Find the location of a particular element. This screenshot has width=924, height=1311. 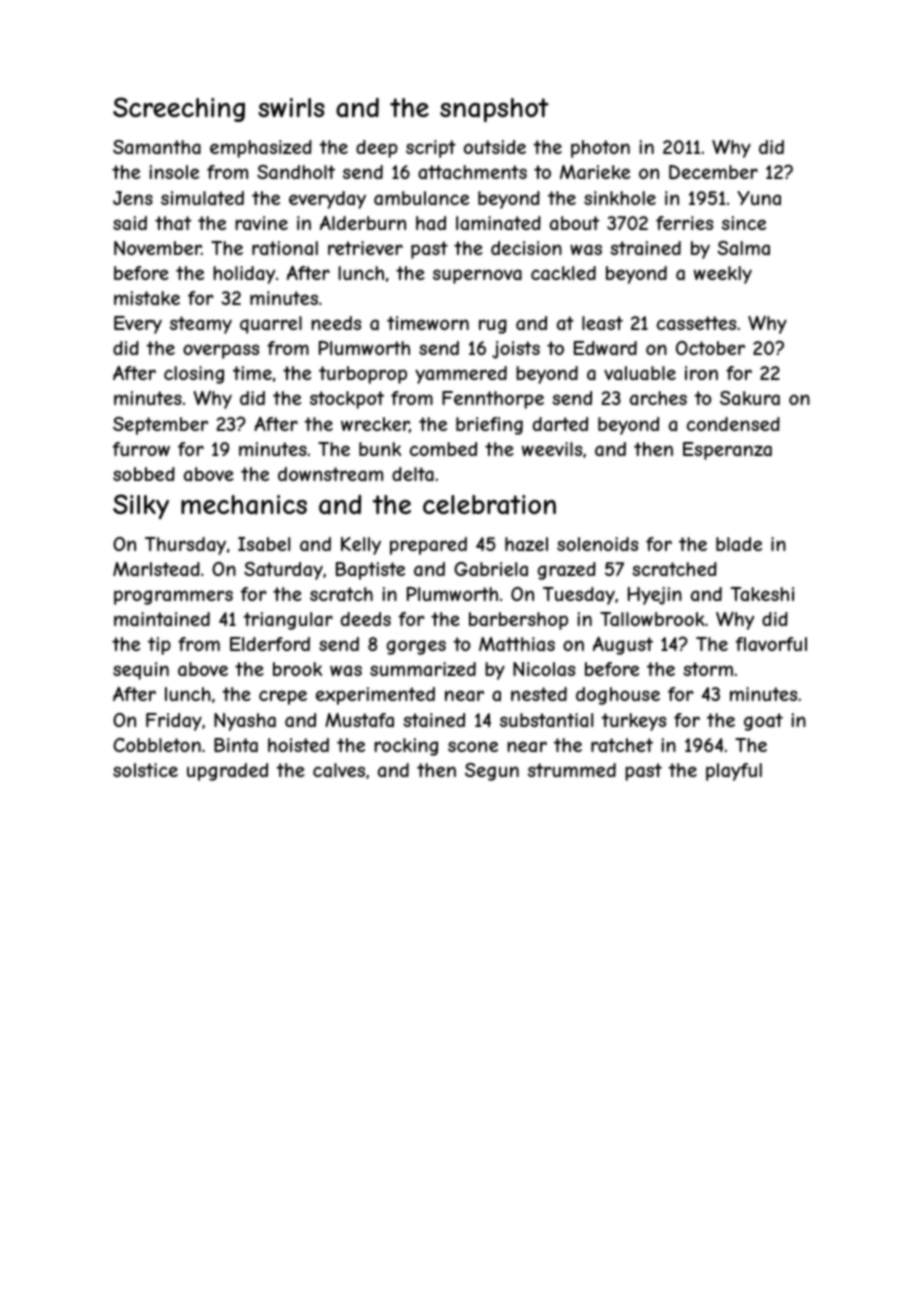

December is located at coordinates (713, 172).
